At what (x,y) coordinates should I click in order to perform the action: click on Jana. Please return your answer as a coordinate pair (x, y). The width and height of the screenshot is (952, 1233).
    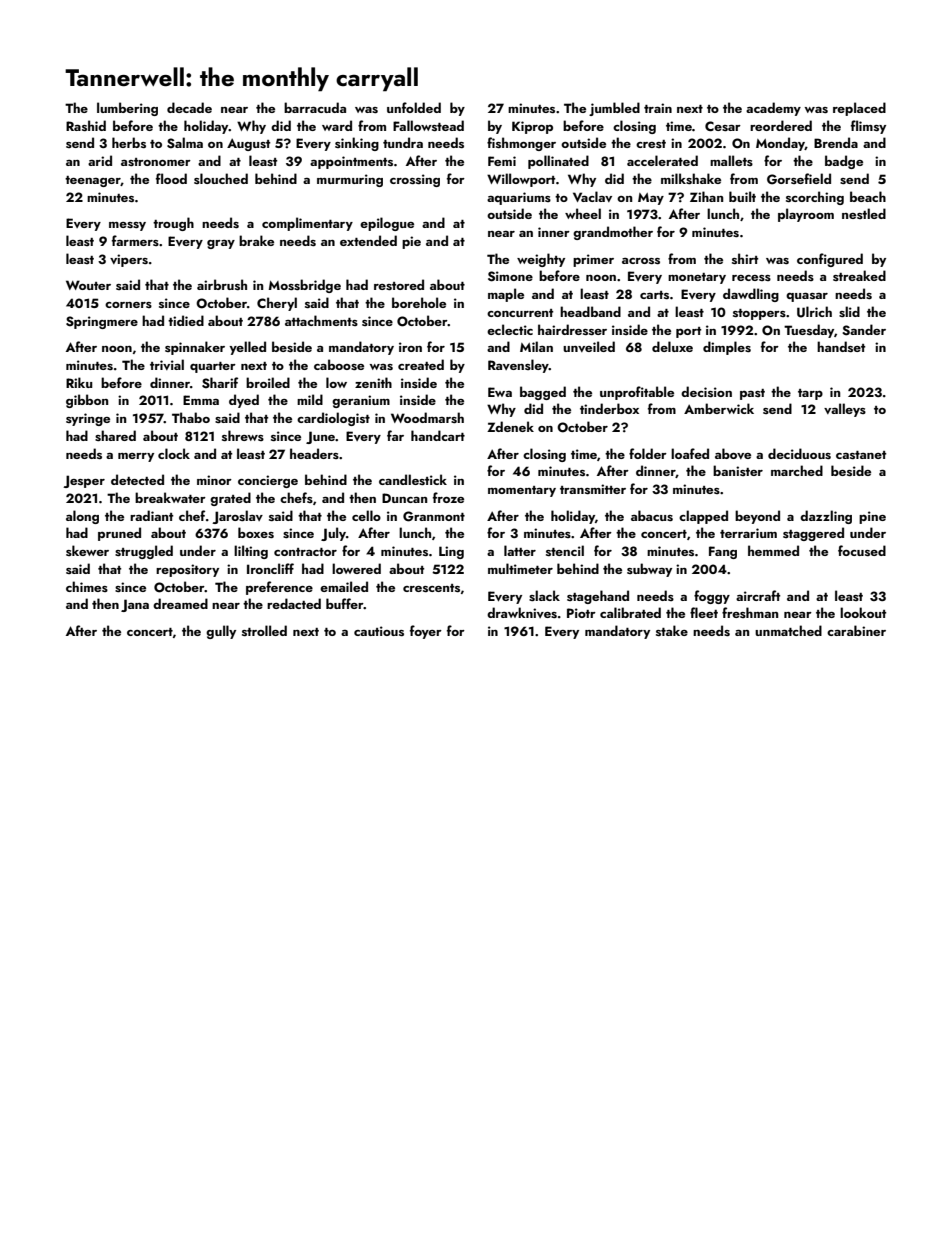
    Looking at the image, I should click on (135, 605).
